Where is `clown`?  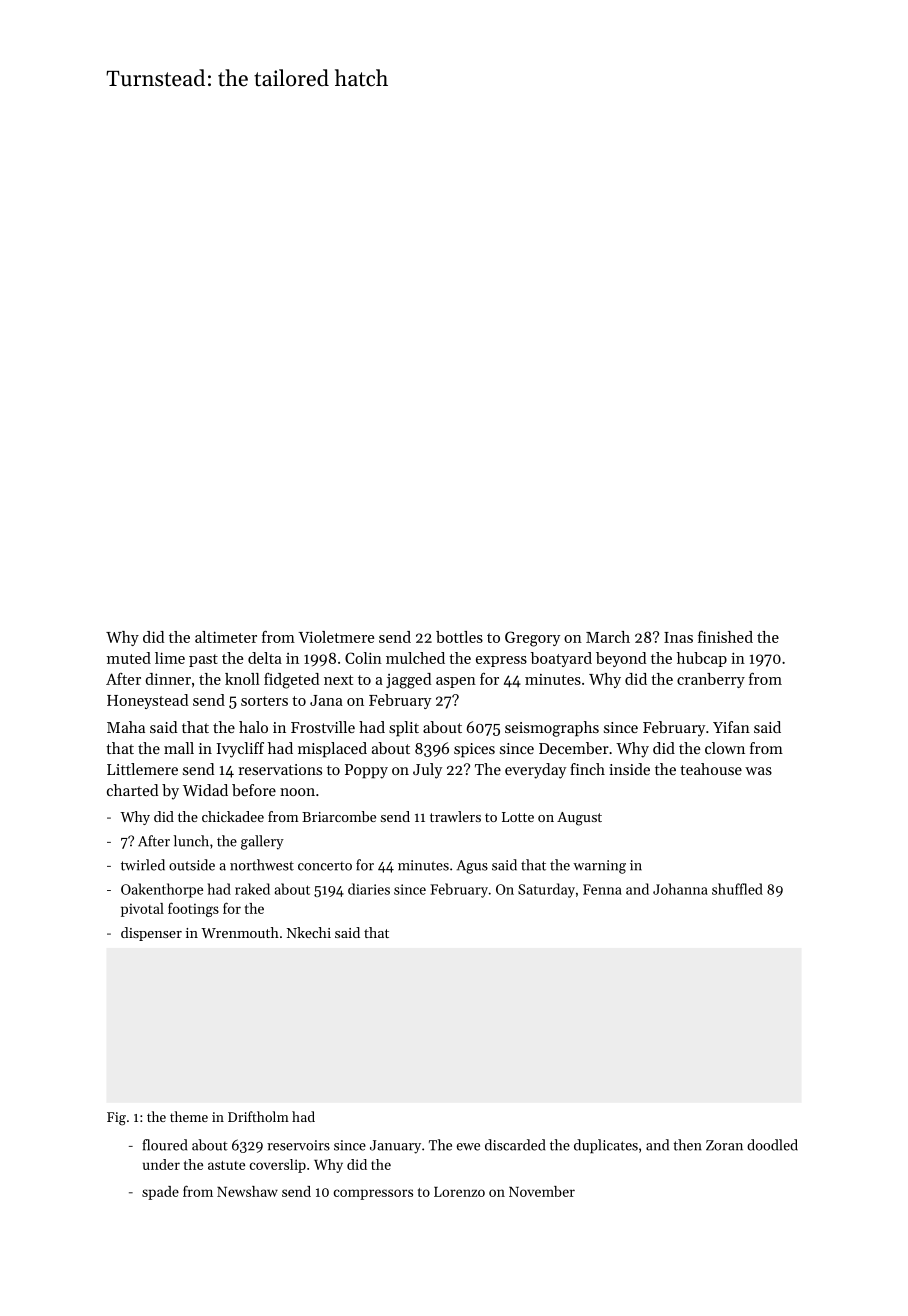
clown is located at coordinates (725, 748).
